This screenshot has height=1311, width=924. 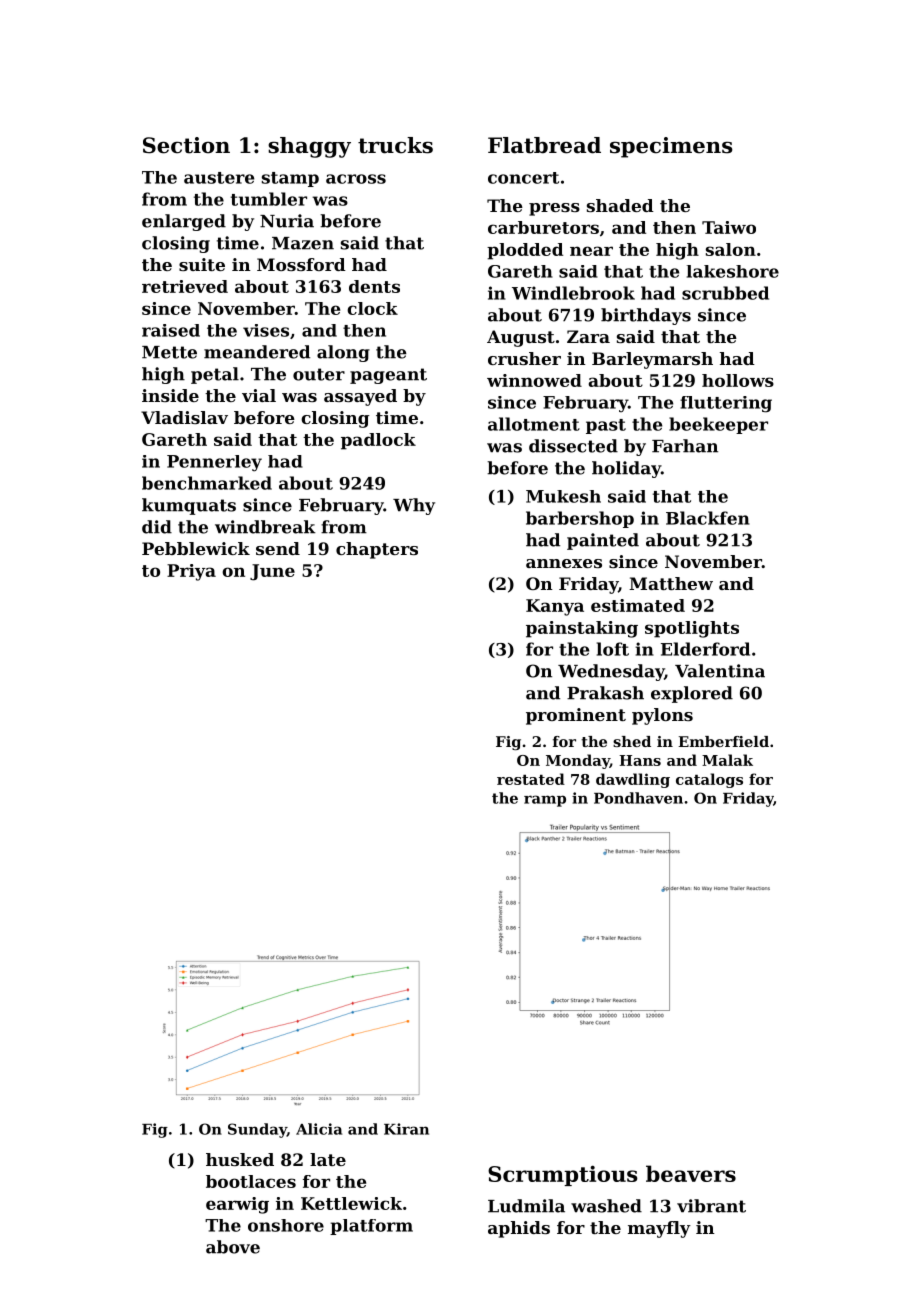 What do you see at coordinates (191, 572) in the screenshot?
I see `Priya` at bounding box center [191, 572].
